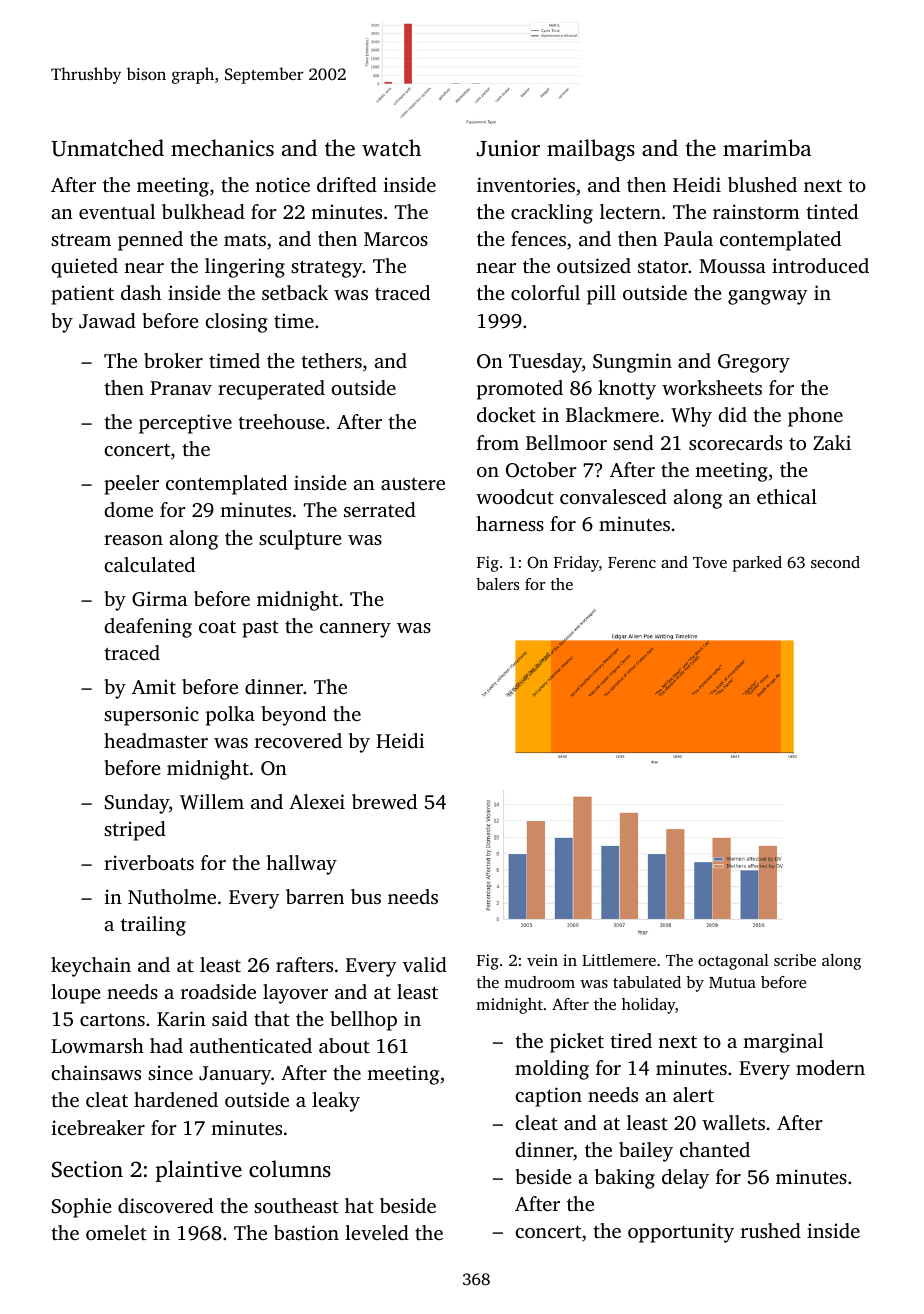 Image resolution: width=924 pixels, height=1314 pixels. I want to click on introduced, so click(820, 265).
